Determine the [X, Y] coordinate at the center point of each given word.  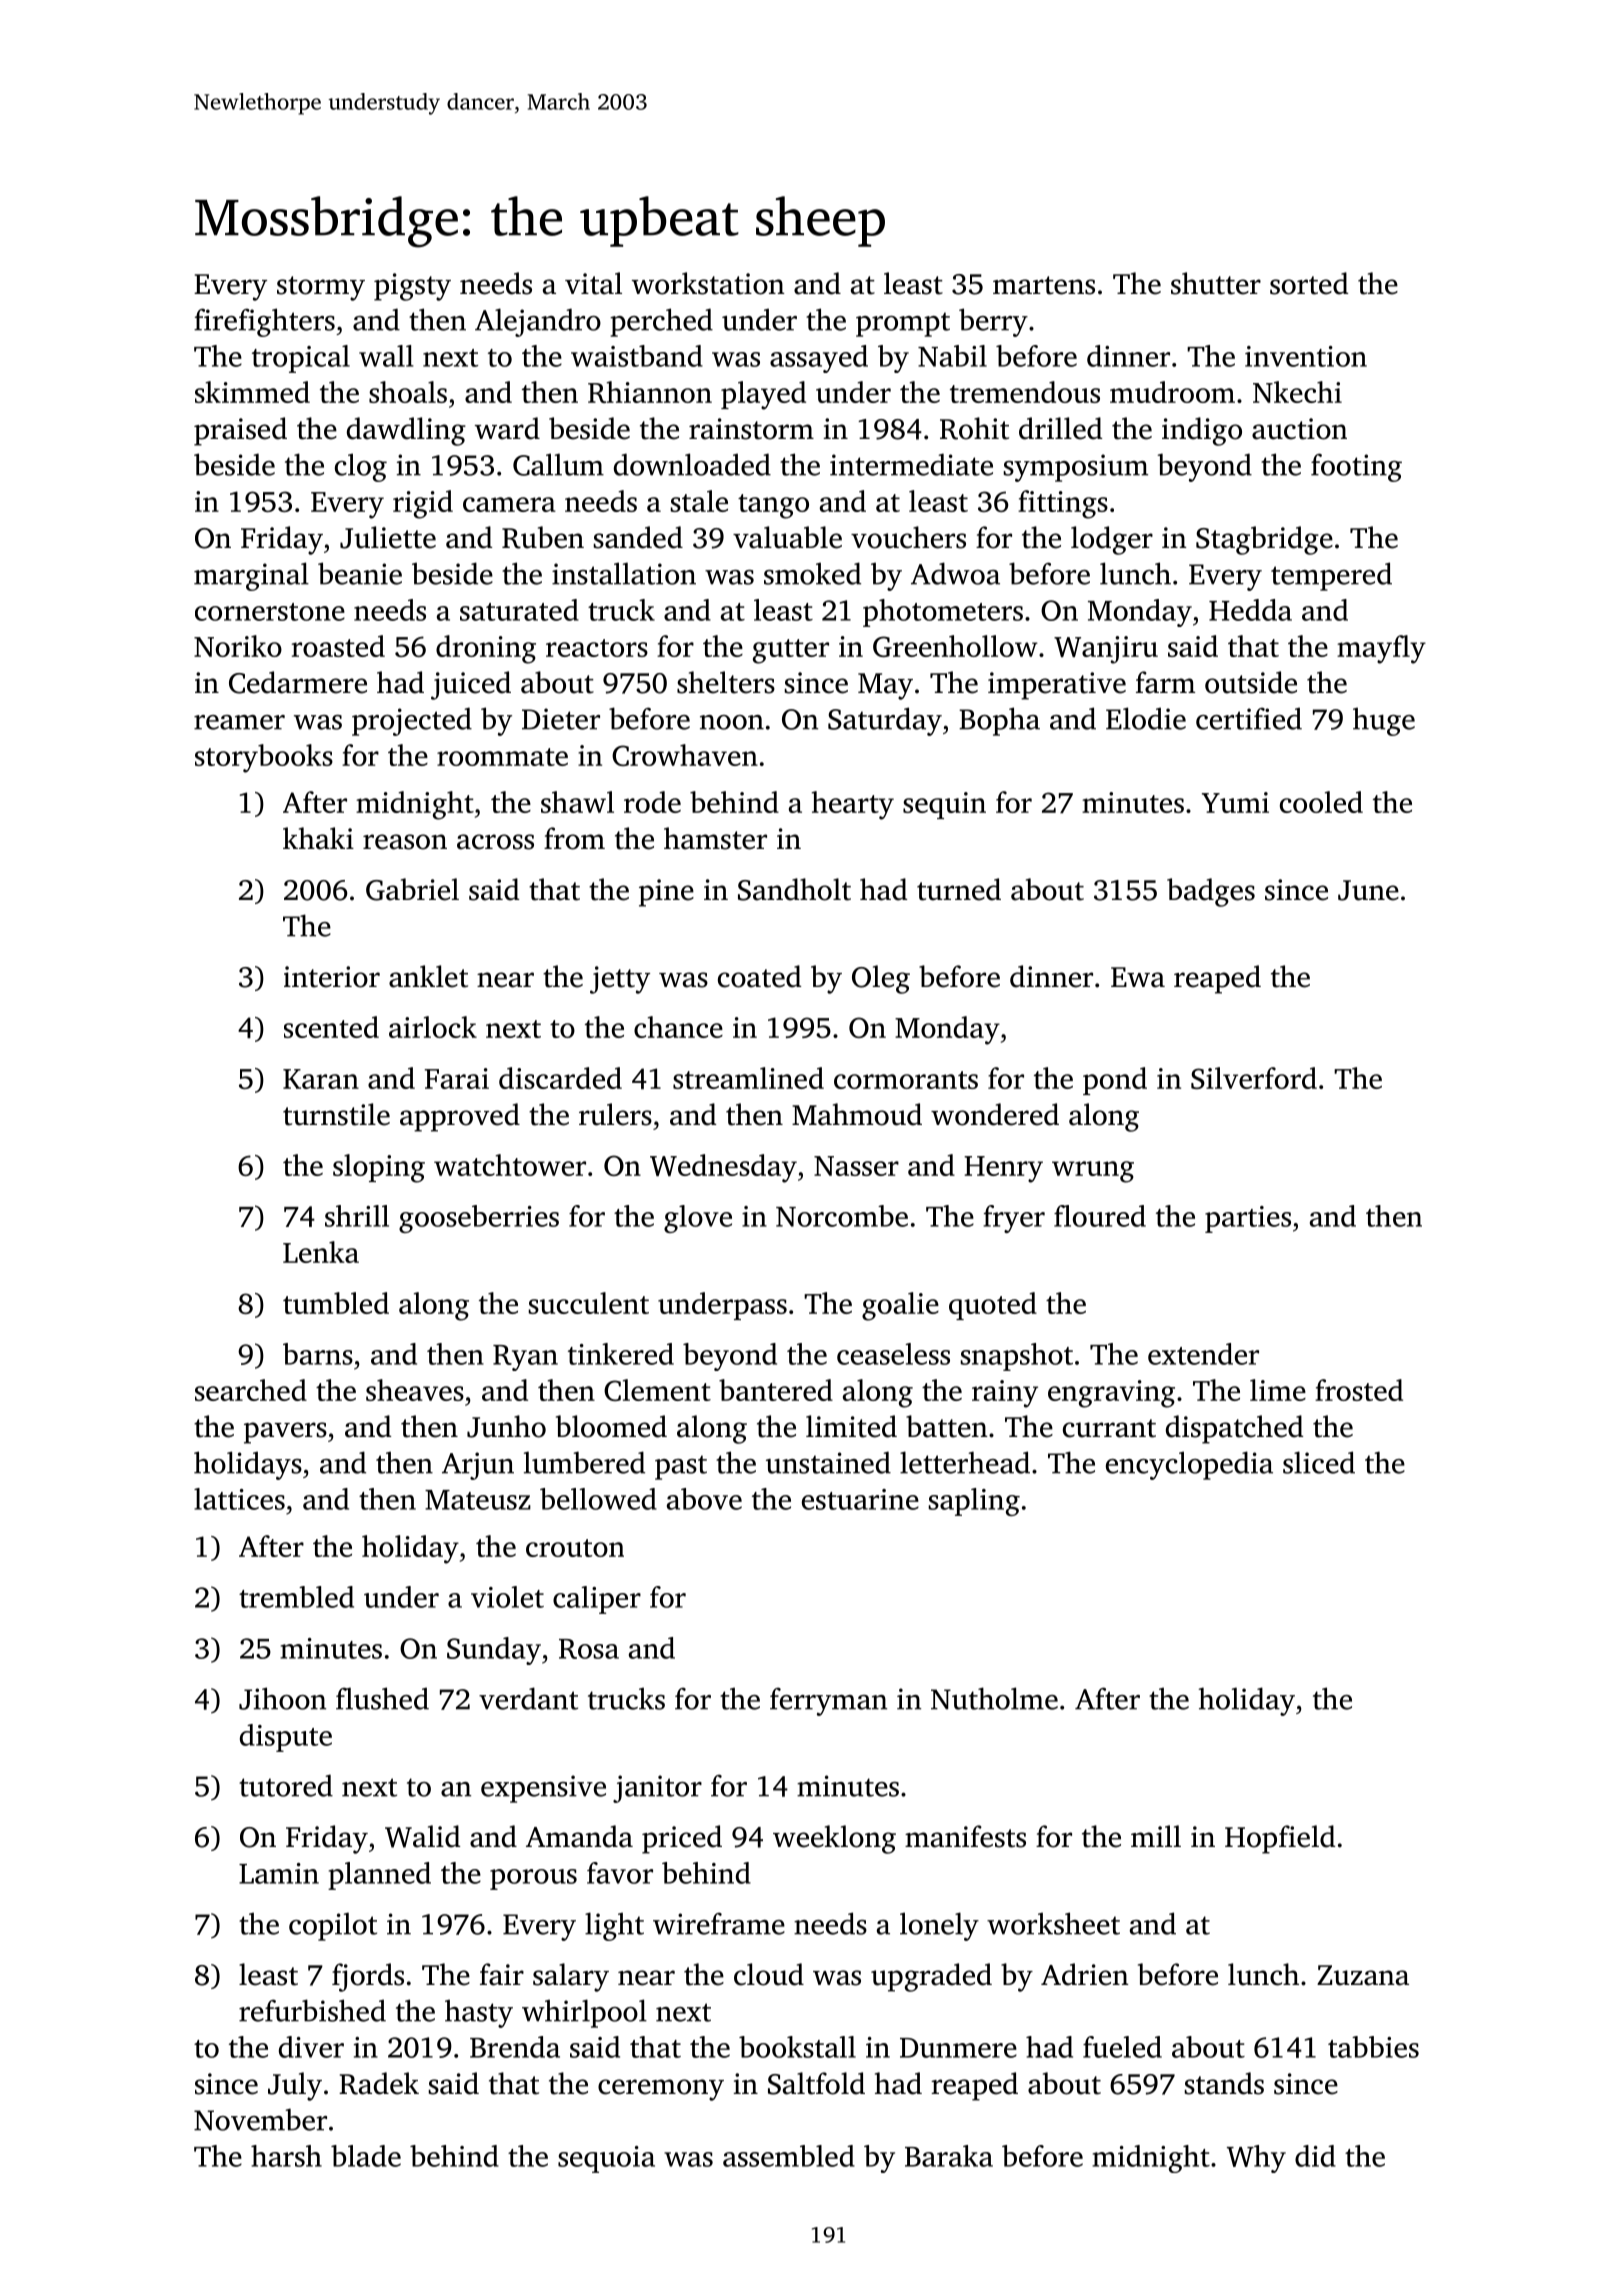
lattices [239, 1499]
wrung [1093, 1172]
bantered [776, 1390]
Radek [379, 2083]
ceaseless [893, 1354]
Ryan [525, 1358]
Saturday [885, 721]
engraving [1111, 1394]
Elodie [1146, 718]
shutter [1216, 283]
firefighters [264, 322]
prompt [903, 324]
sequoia [606, 2159]
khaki [318, 838]
